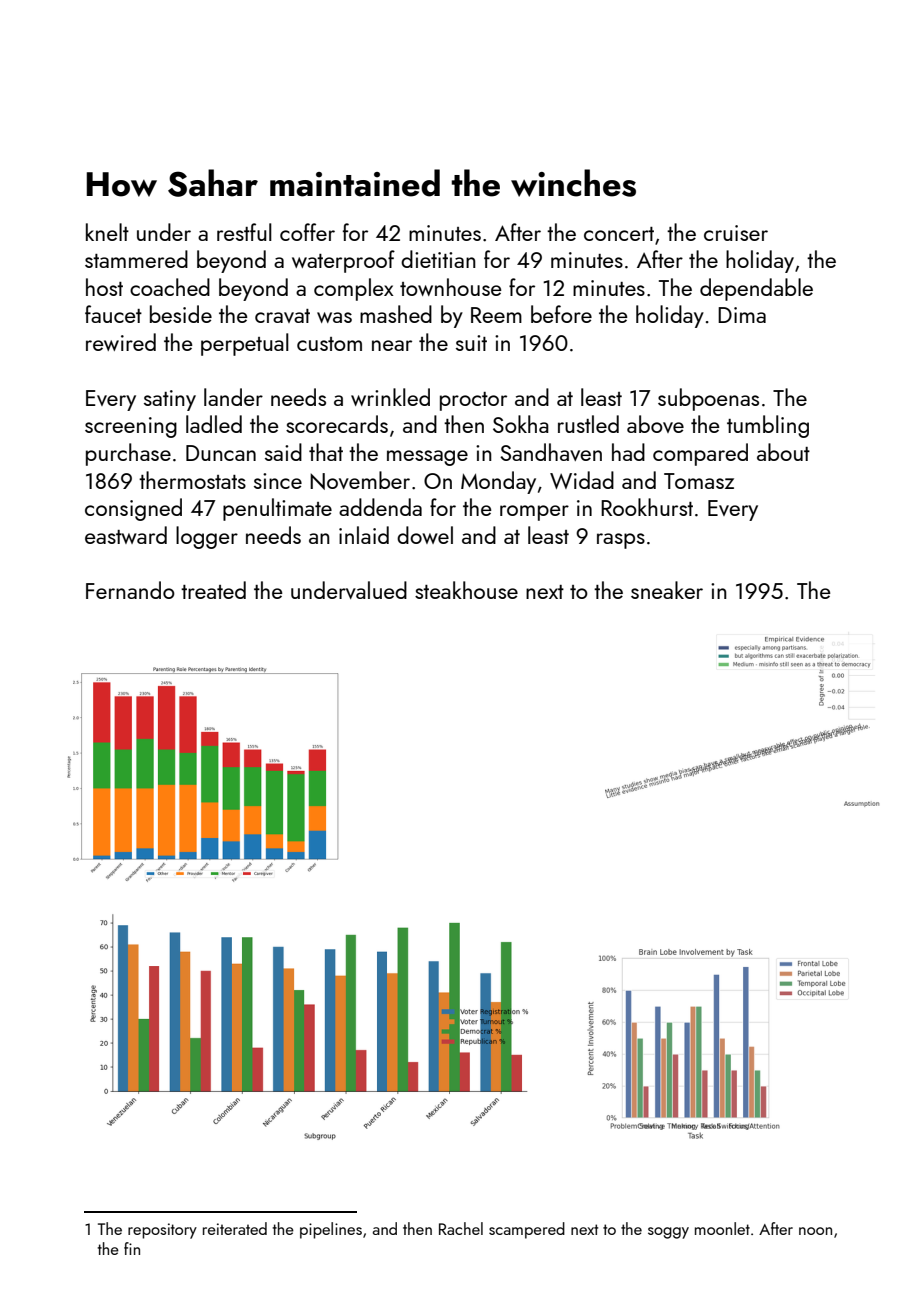 The height and width of the screenshot is (1311, 924). I want to click on reiterated, so click(235, 1228).
